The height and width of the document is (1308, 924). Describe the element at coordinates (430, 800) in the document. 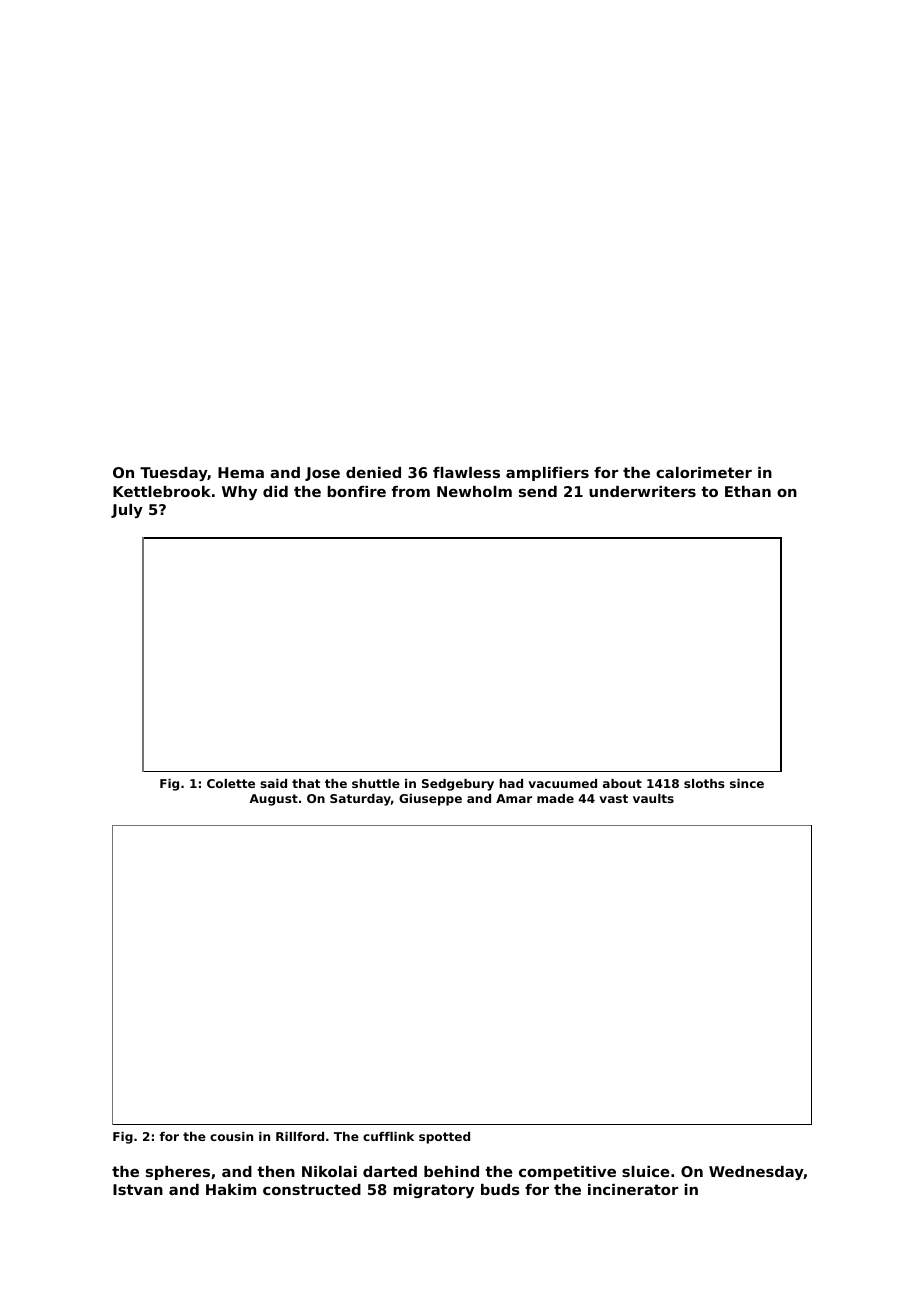

I see `Giuseppe` at that location.
